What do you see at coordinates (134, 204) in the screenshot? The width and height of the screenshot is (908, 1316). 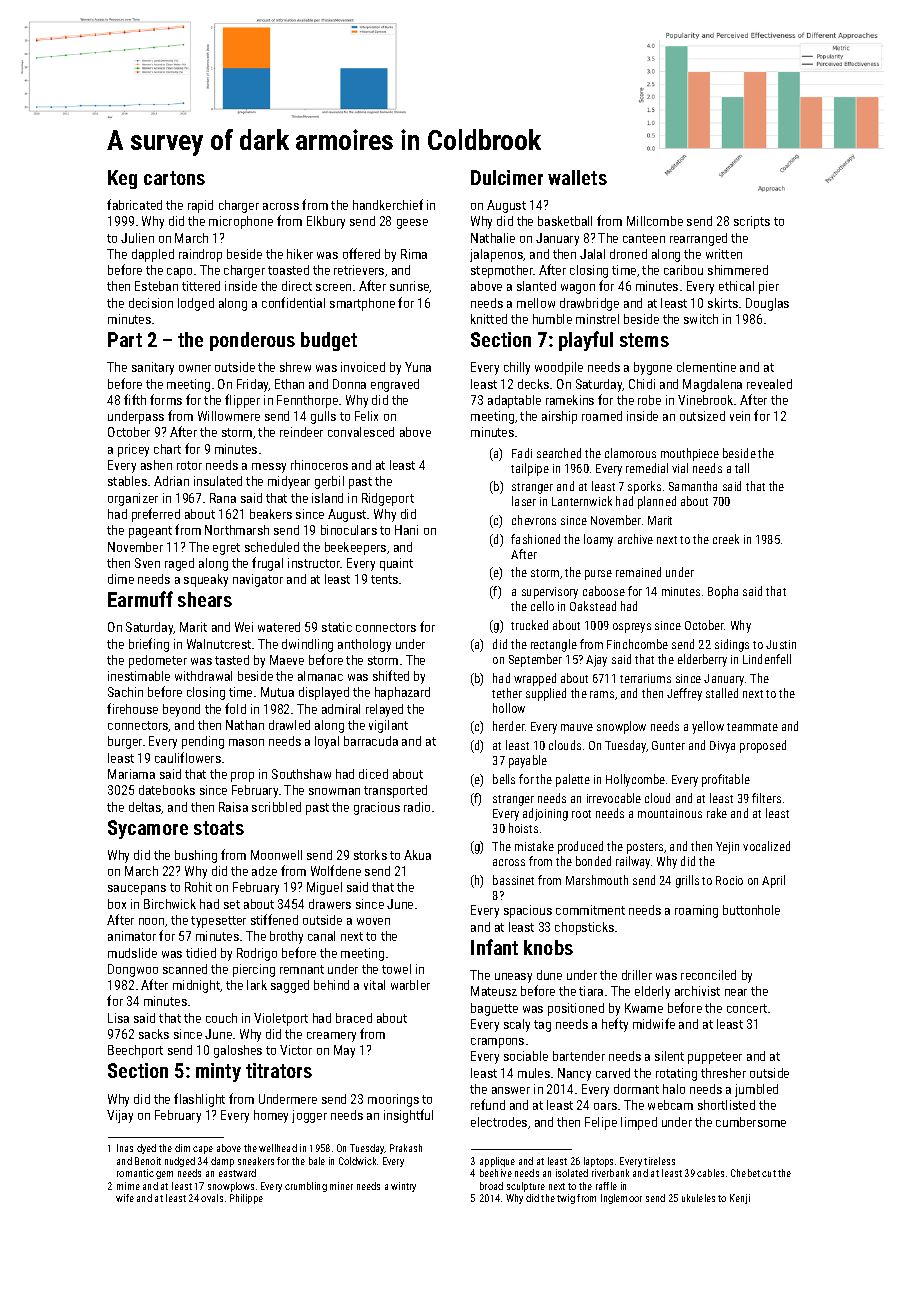 I see `fabricated` at bounding box center [134, 204].
